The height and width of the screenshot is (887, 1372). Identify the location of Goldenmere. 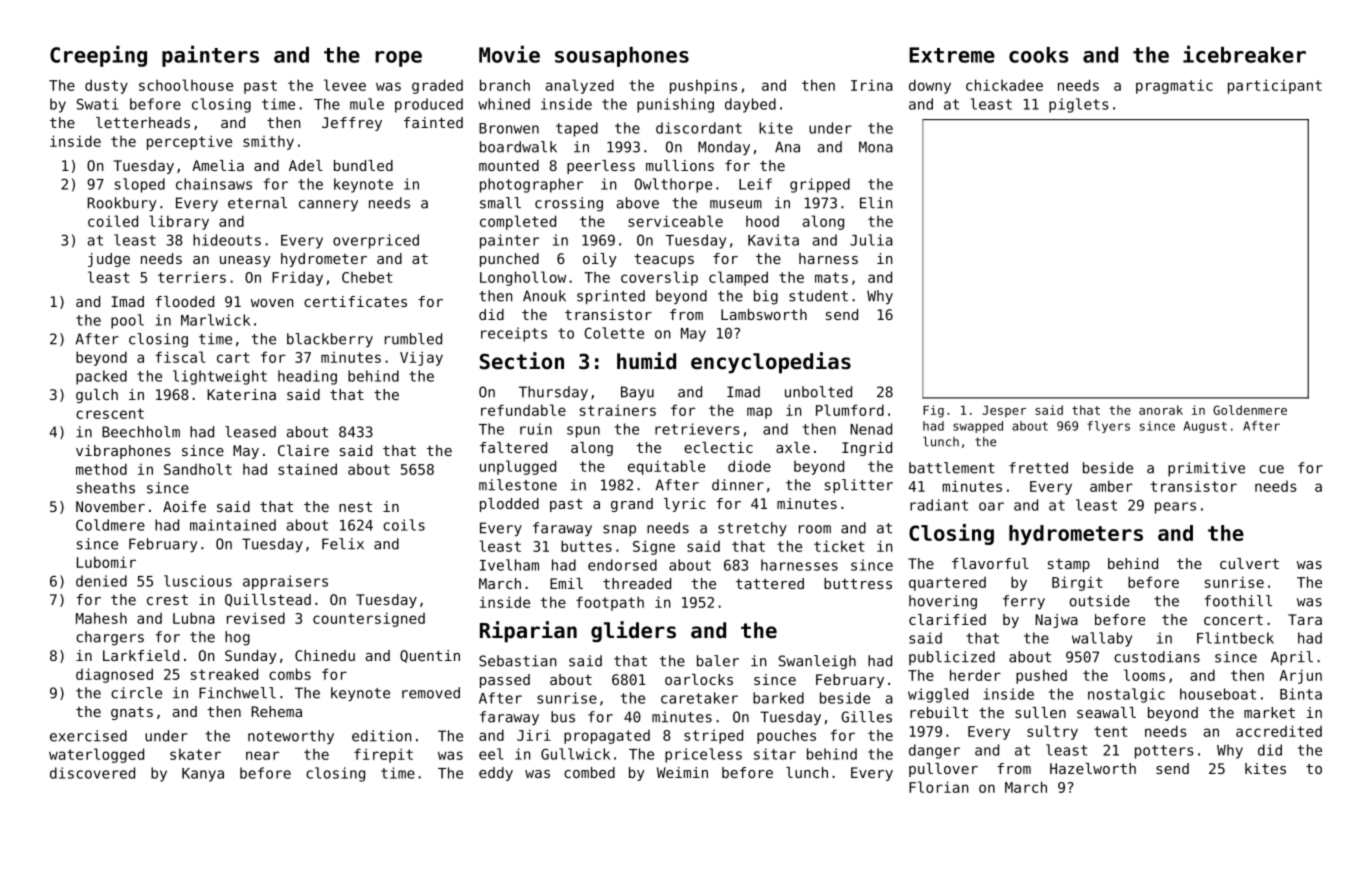
(1250, 410).
